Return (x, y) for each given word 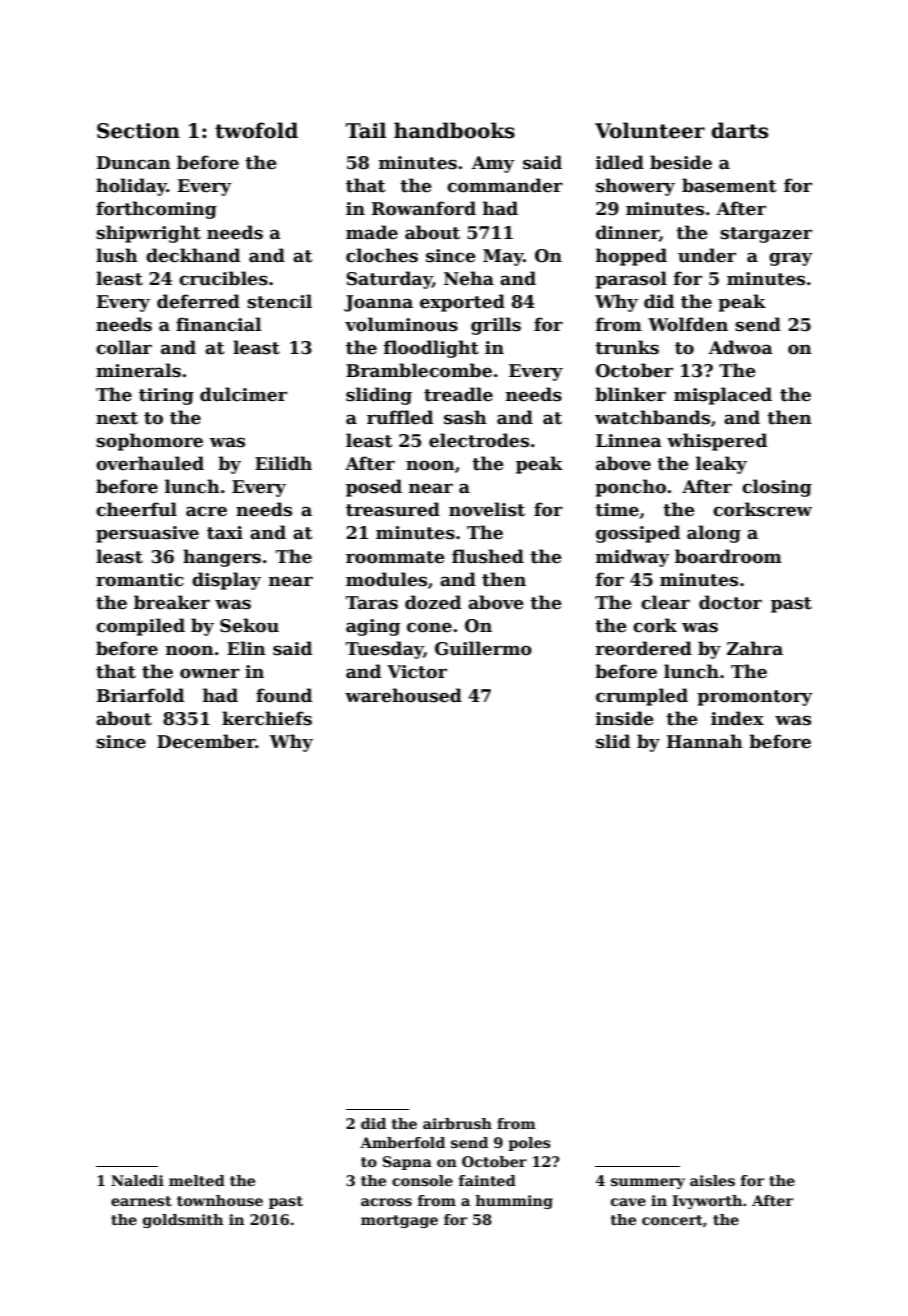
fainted (487, 1180)
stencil (279, 301)
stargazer (766, 235)
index (737, 718)
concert (672, 1220)
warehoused (403, 695)
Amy (493, 164)
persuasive (147, 534)
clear (665, 602)
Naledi (137, 1180)
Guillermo (483, 648)
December (206, 741)
